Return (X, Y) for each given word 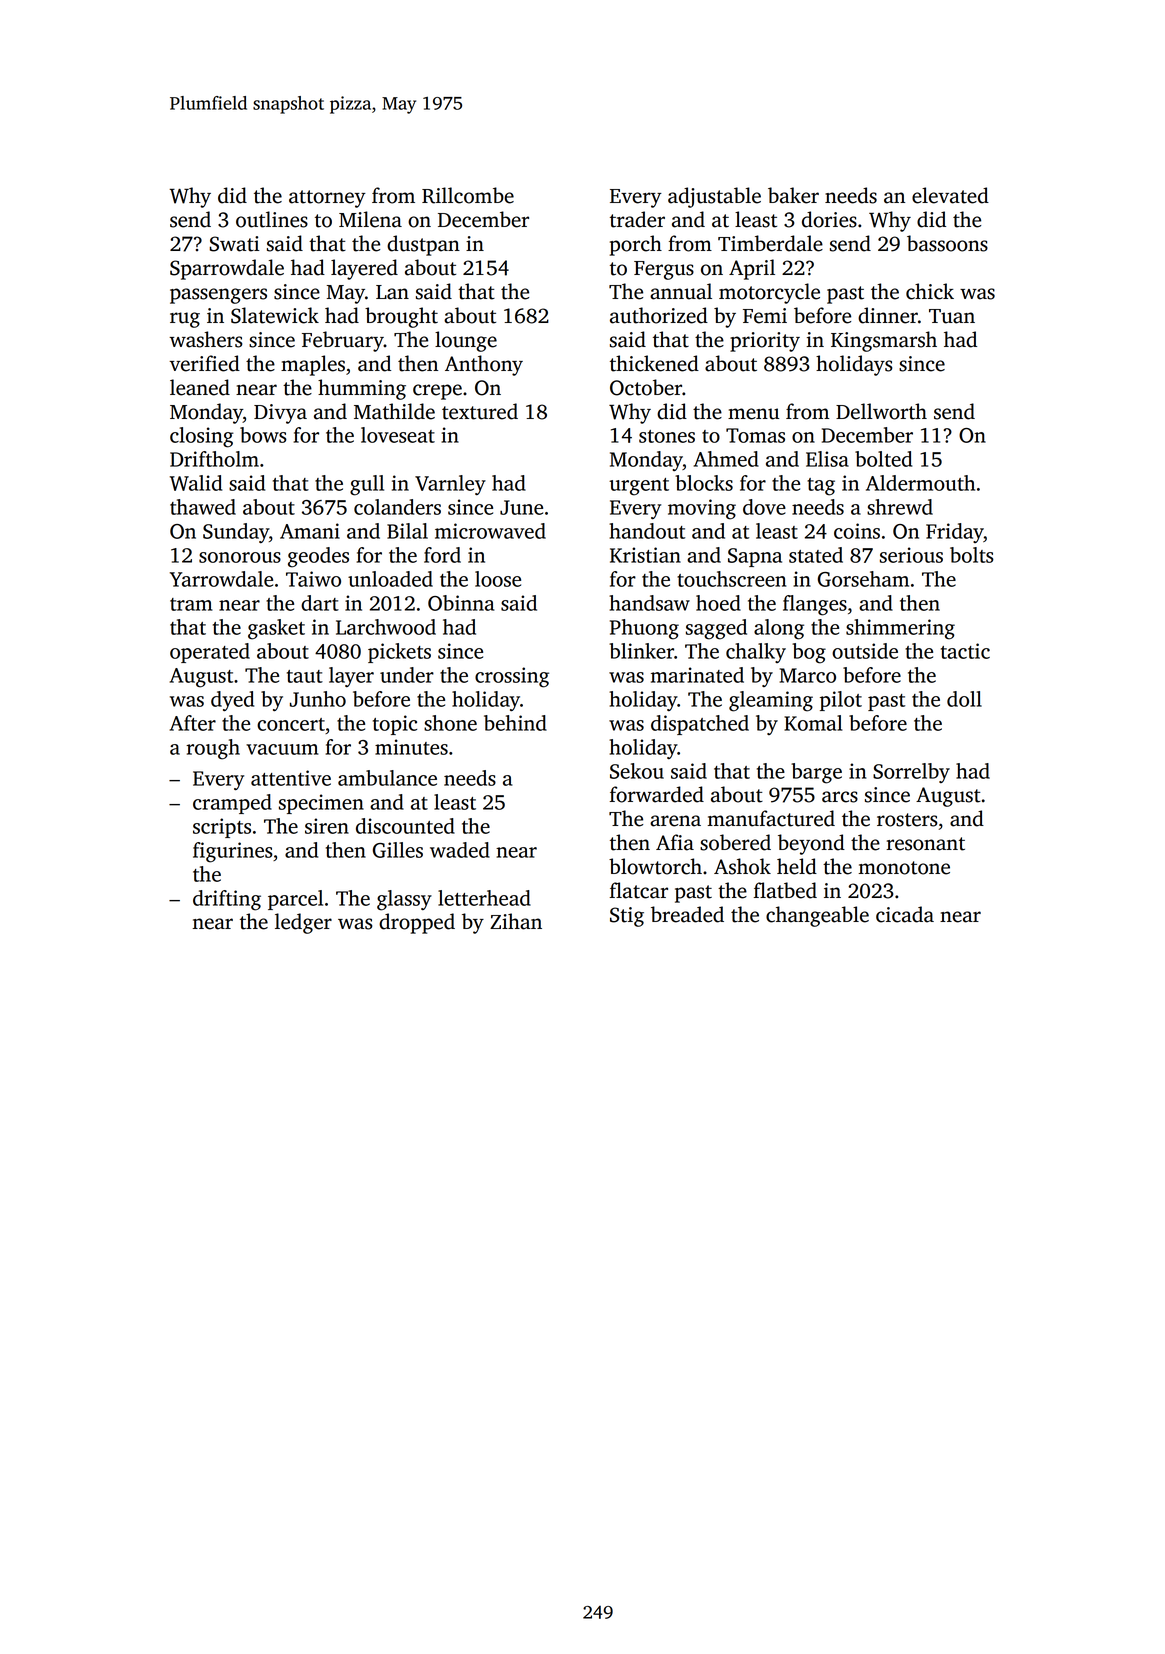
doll (964, 699)
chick (930, 291)
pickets (399, 653)
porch (636, 245)
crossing (512, 677)
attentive (291, 778)
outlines (272, 219)
